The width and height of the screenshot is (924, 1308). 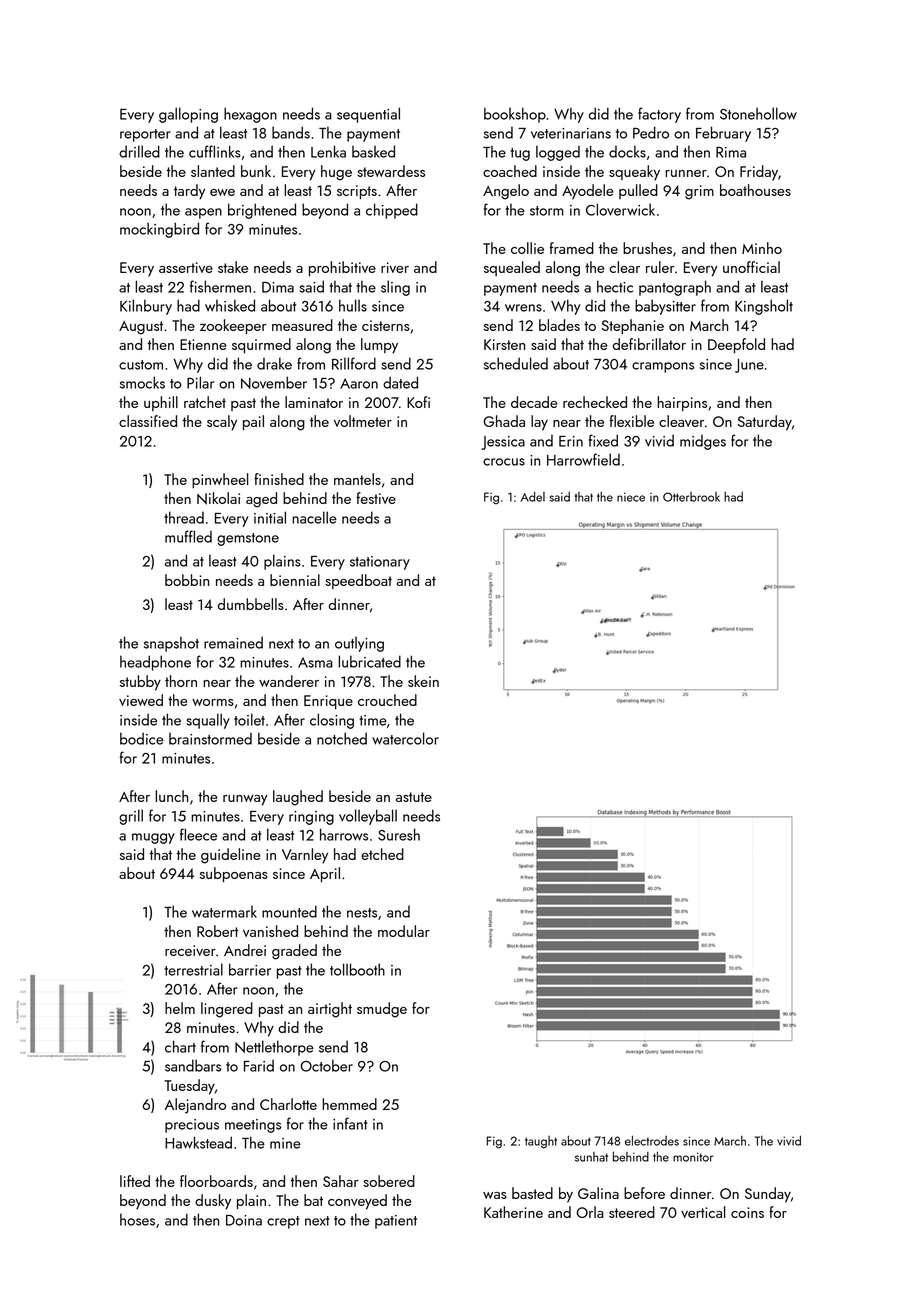 I want to click on stewardess, so click(x=391, y=171).
